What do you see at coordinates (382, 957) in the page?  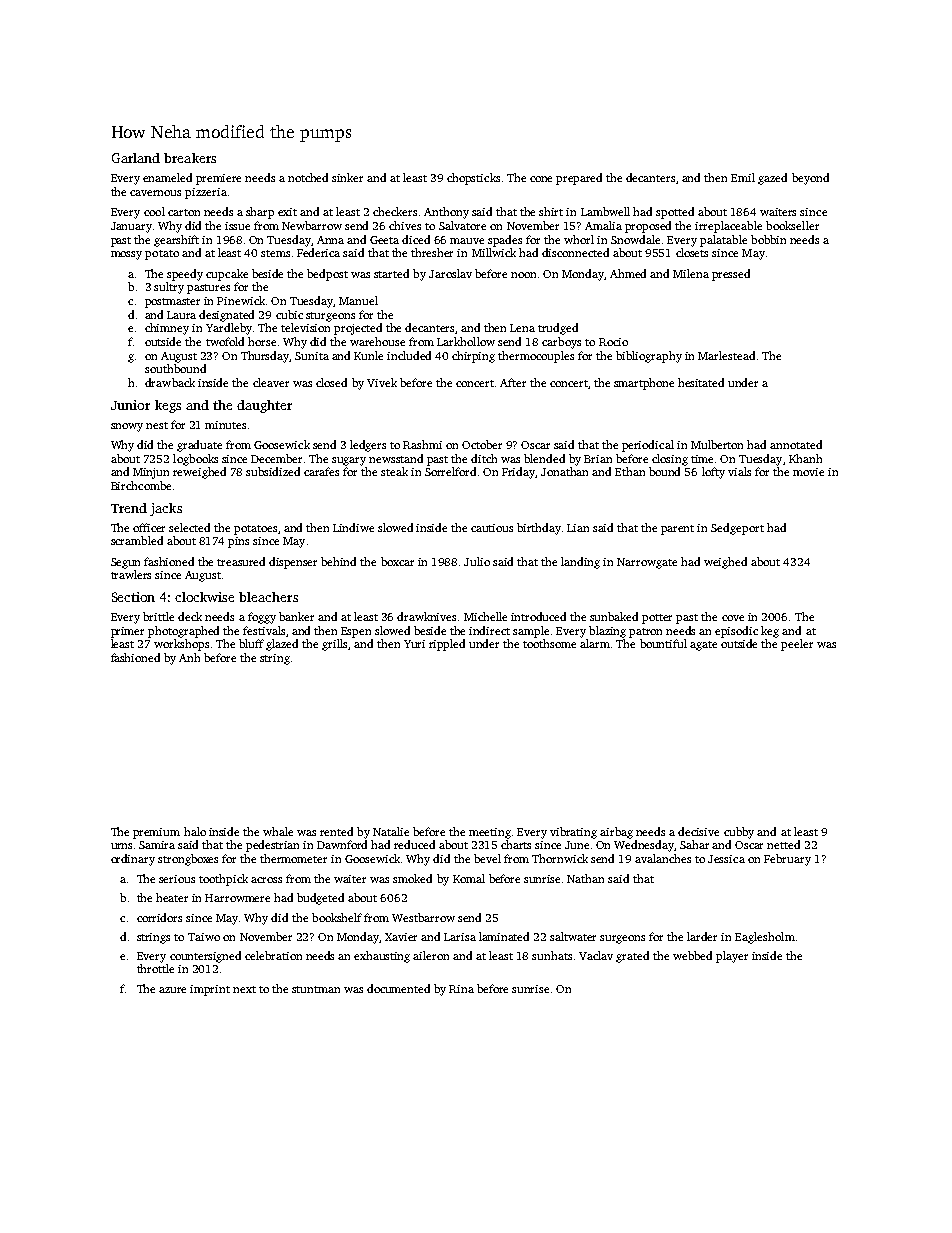 I see `exhausting` at bounding box center [382, 957].
